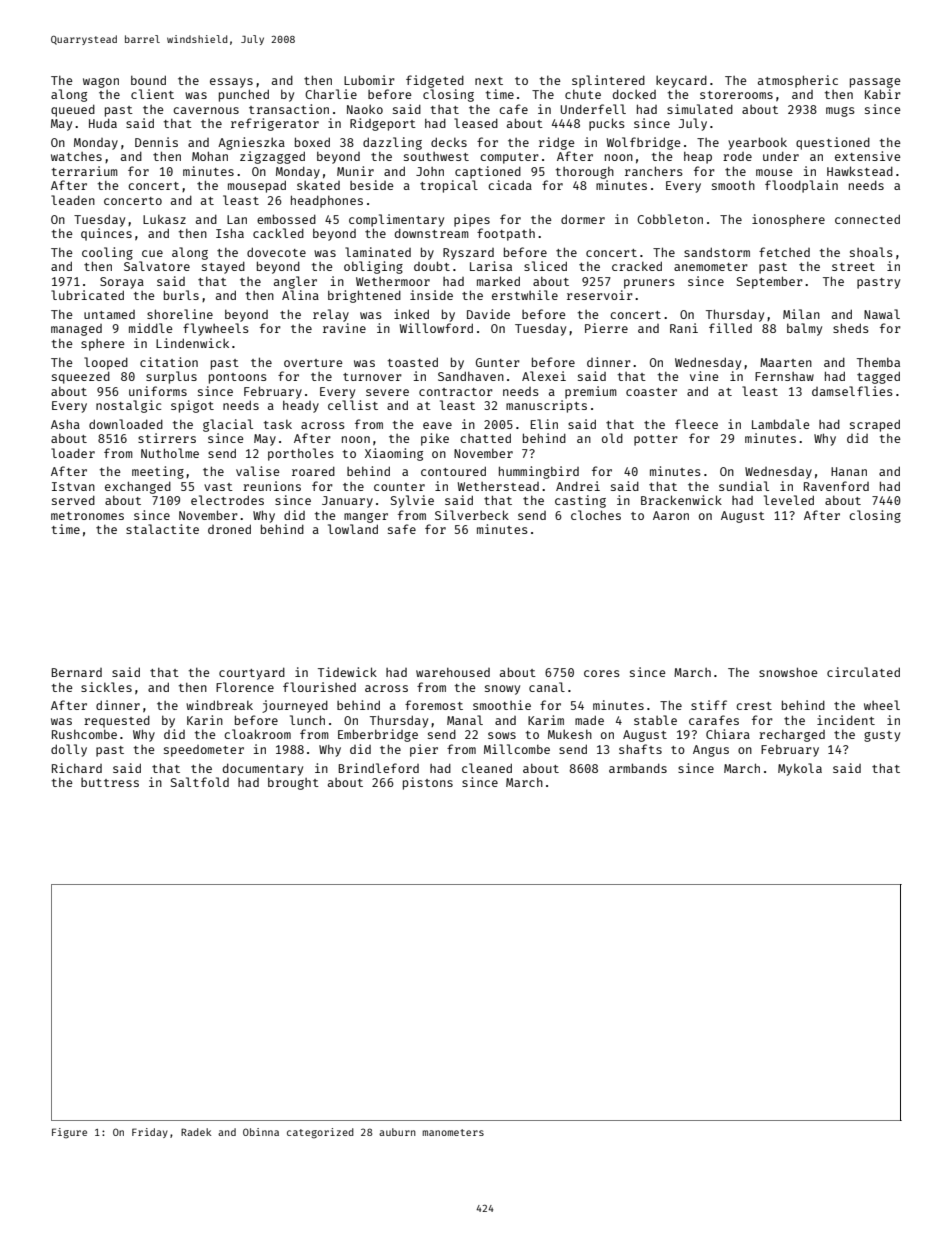  I want to click on Figure, so click(69, 1133).
